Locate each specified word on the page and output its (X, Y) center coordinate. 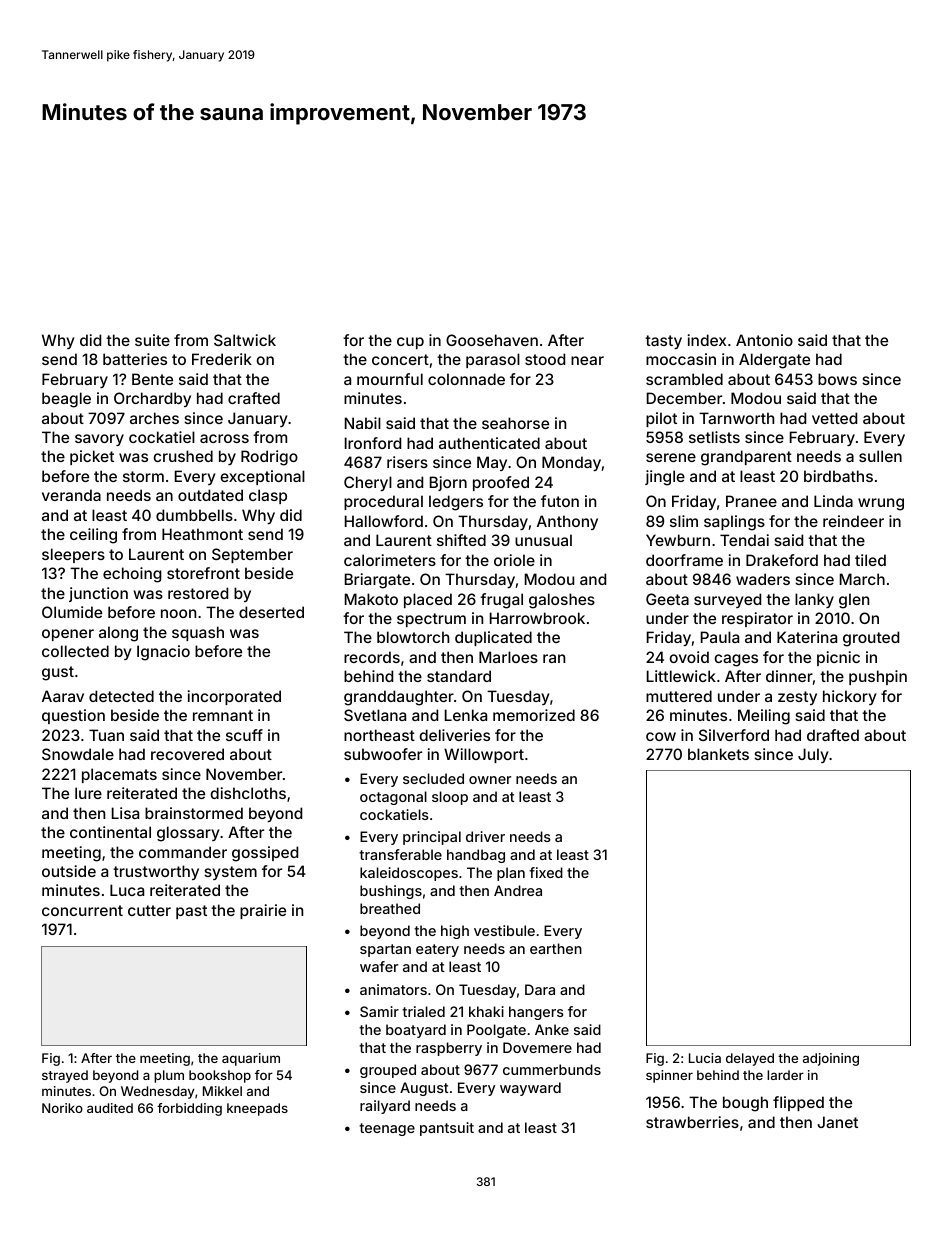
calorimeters (390, 560)
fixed (546, 872)
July (813, 755)
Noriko (62, 1108)
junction (98, 594)
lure (88, 793)
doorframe (684, 560)
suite (152, 340)
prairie (263, 911)
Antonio (764, 340)
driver (485, 836)
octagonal (393, 798)
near (587, 360)
